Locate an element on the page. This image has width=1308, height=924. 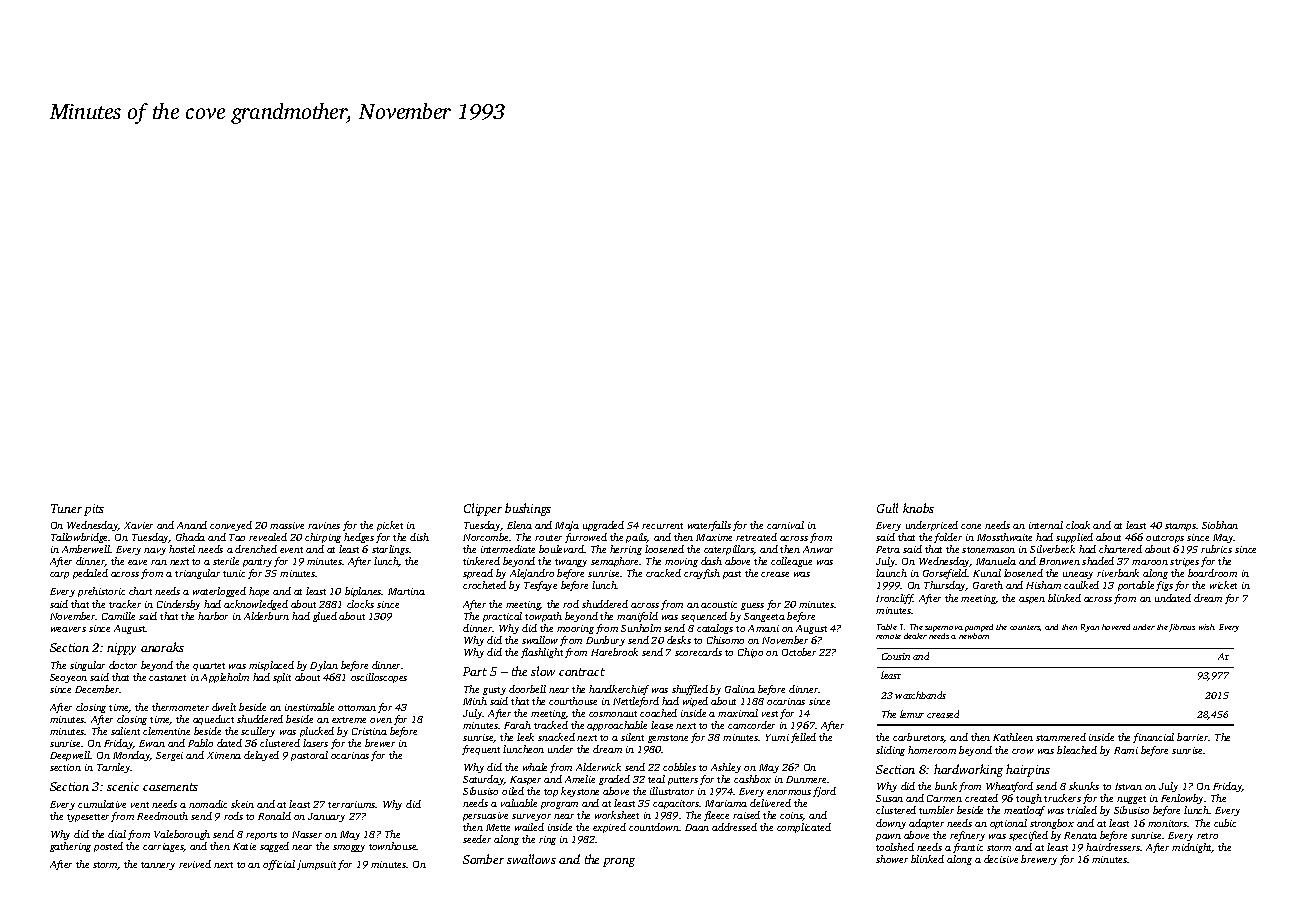
December is located at coordinates (97, 689).
